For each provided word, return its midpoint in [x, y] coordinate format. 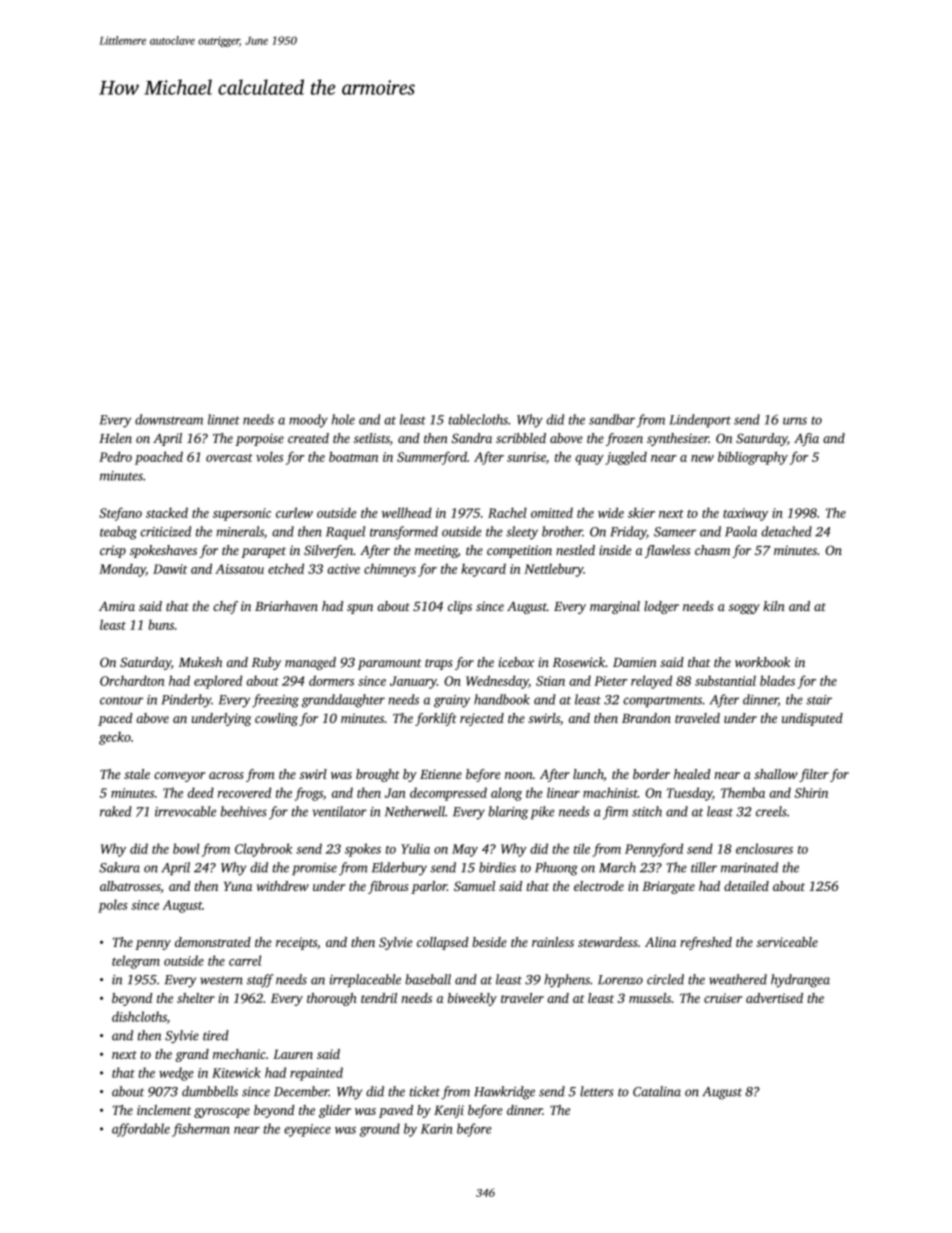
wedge [176, 1074]
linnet [224, 419]
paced [115, 719]
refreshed [706, 943]
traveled [697, 718]
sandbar [612, 419]
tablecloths [478, 419]
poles [113, 906]
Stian [550, 681]
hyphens [567, 981]
